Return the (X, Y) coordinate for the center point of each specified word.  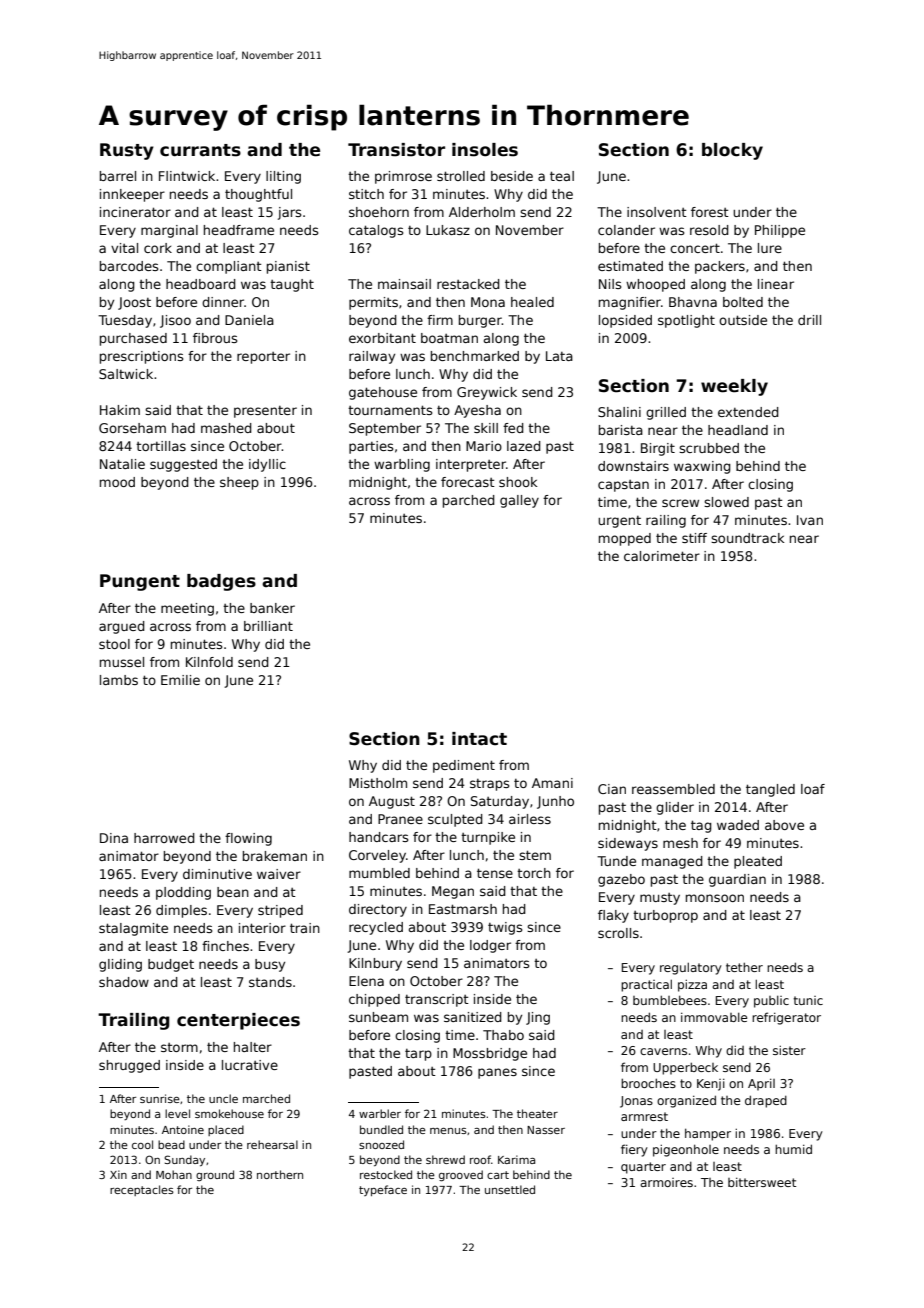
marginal (169, 231)
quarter (643, 1168)
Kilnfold (209, 662)
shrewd (445, 1159)
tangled (770, 790)
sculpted (455, 820)
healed (532, 302)
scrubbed (709, 448)
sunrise (160, 1098)
